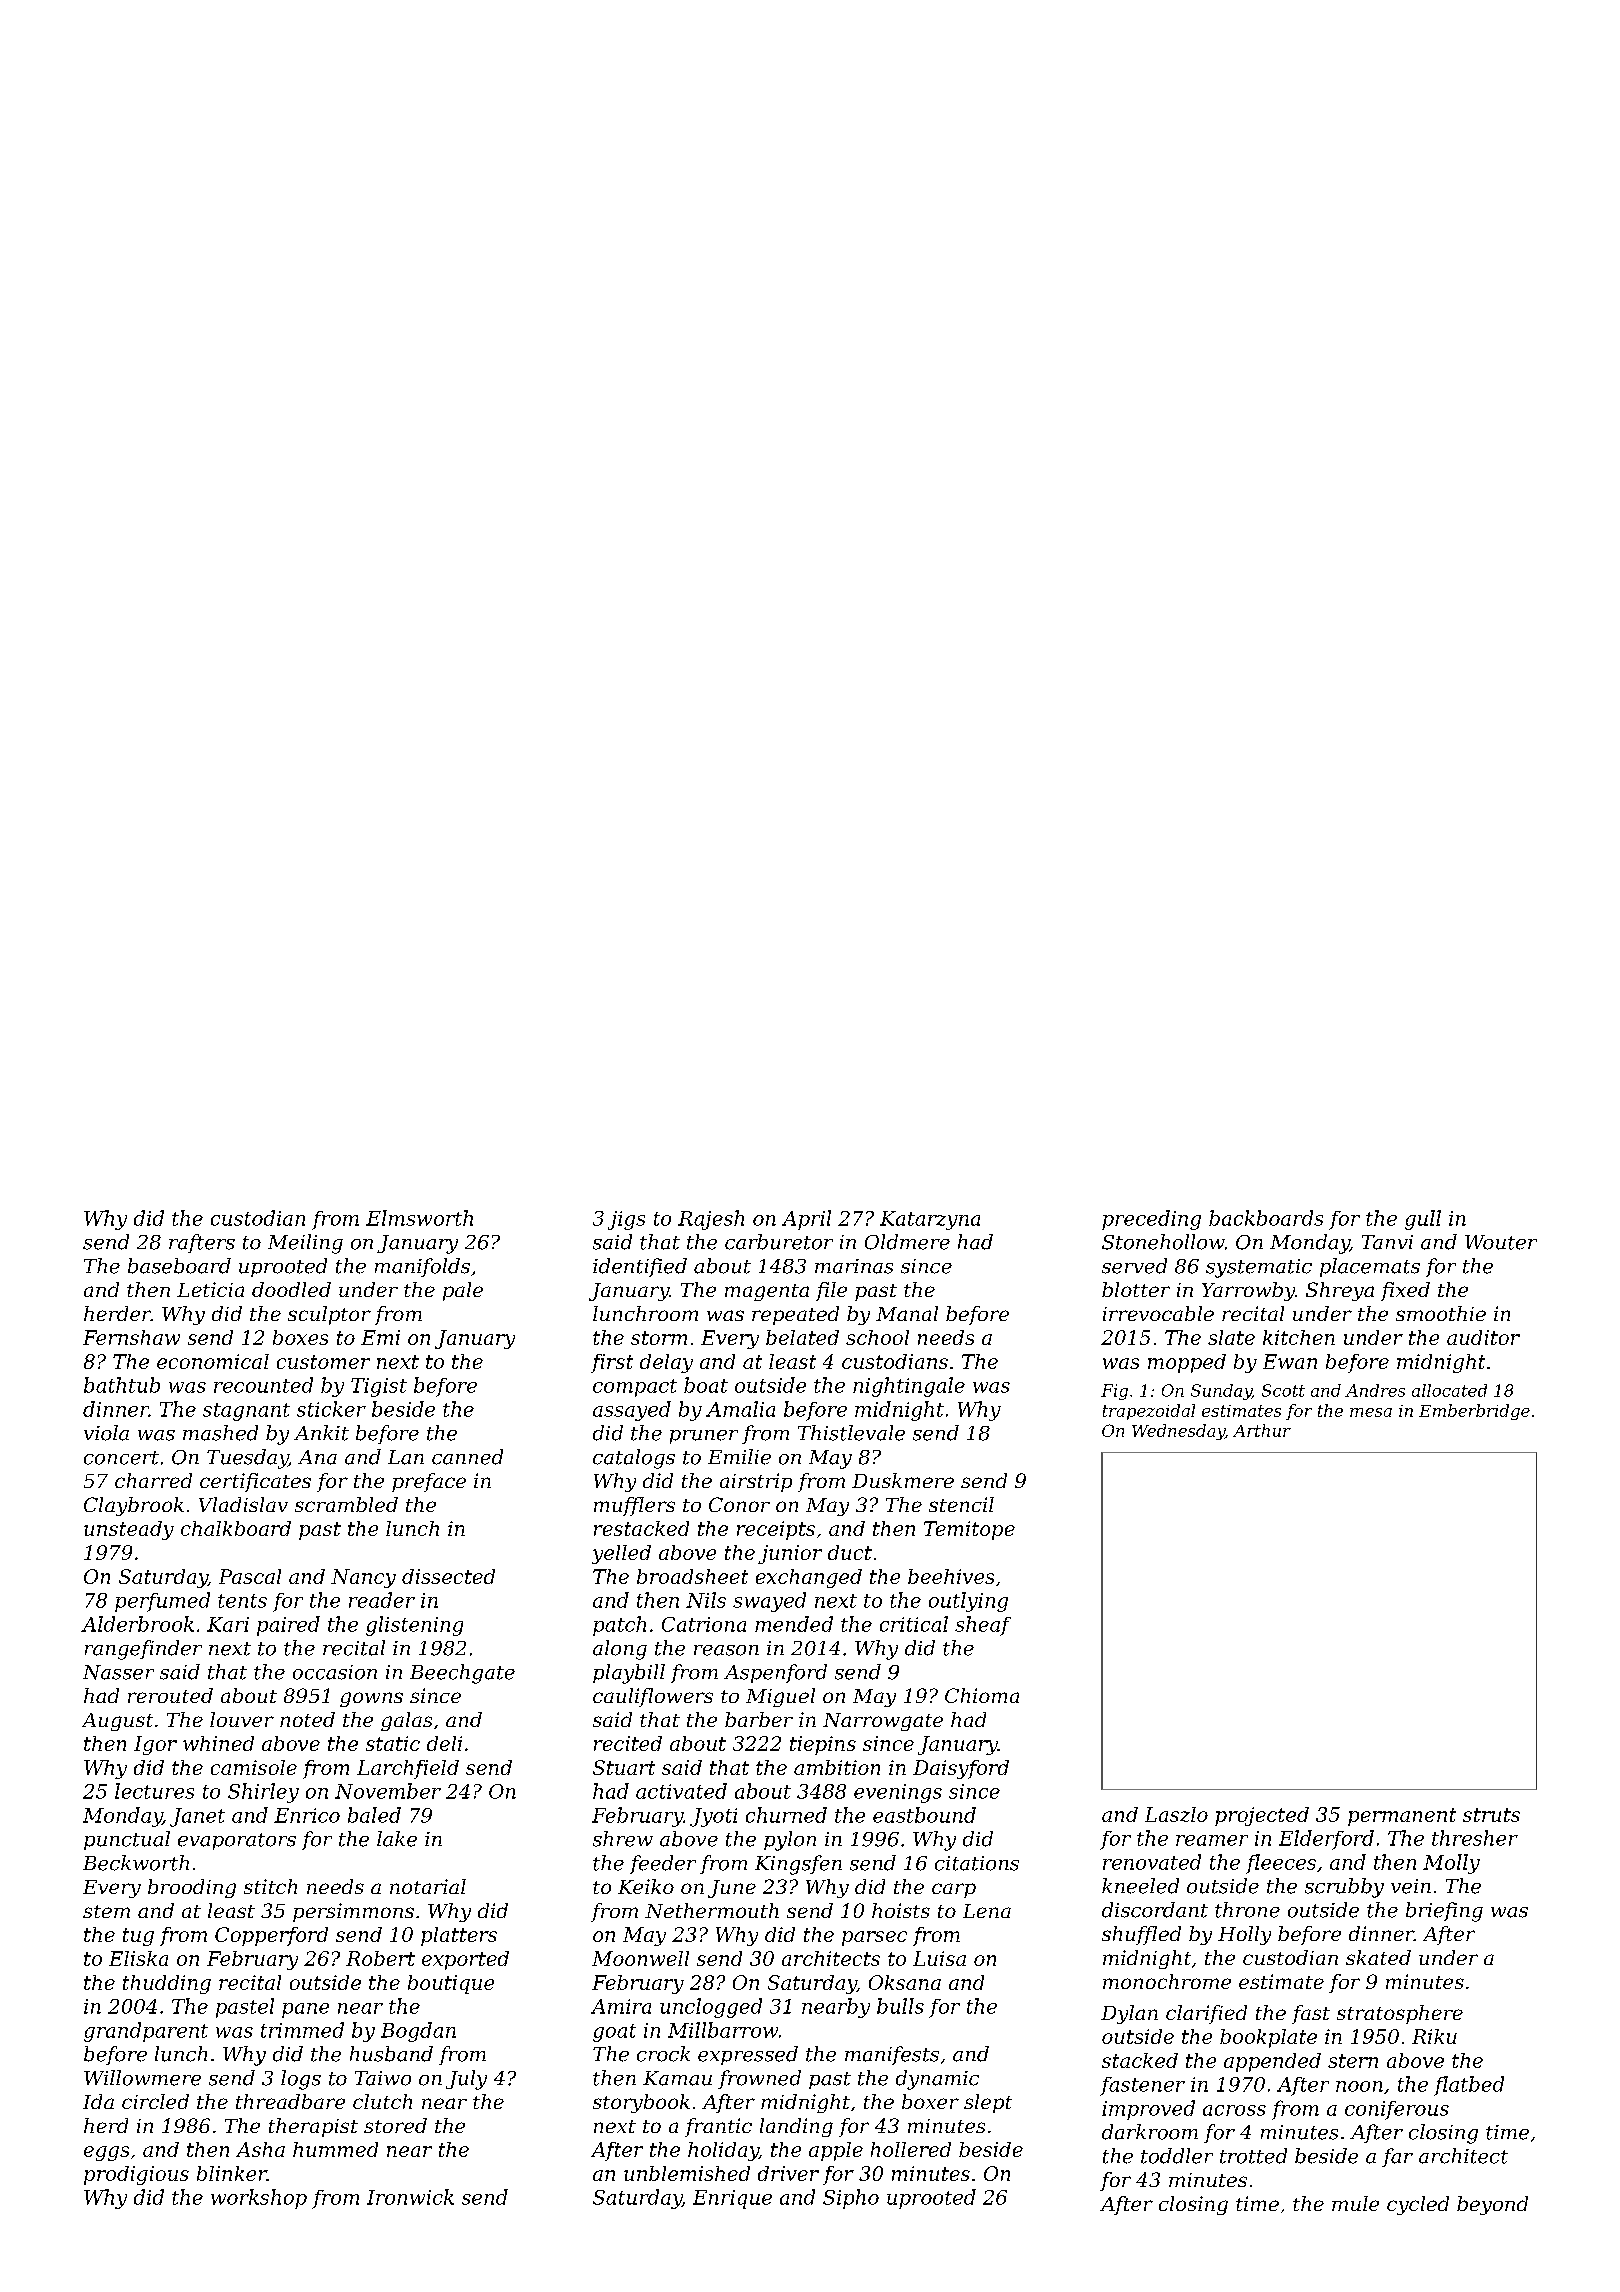  What do you see at coordinates (626, 1220) in the document?
I see `jigs` at bounding box center [626, 1220].
